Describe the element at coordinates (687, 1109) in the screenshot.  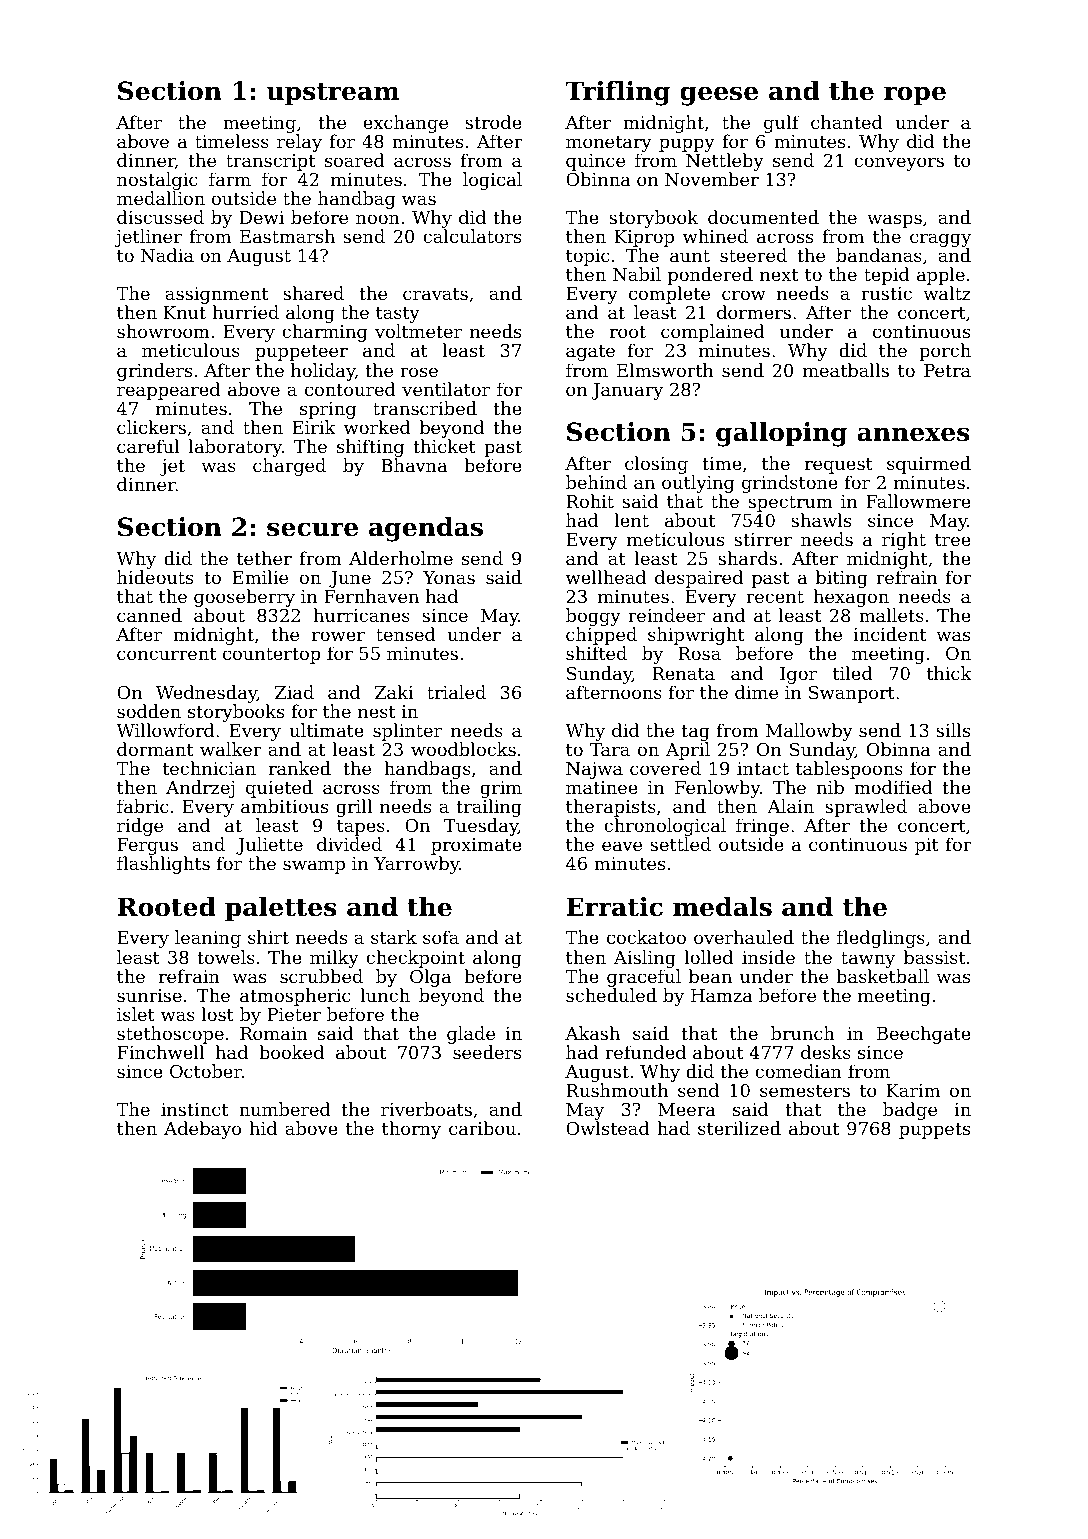
I see `Meera` at that location.
